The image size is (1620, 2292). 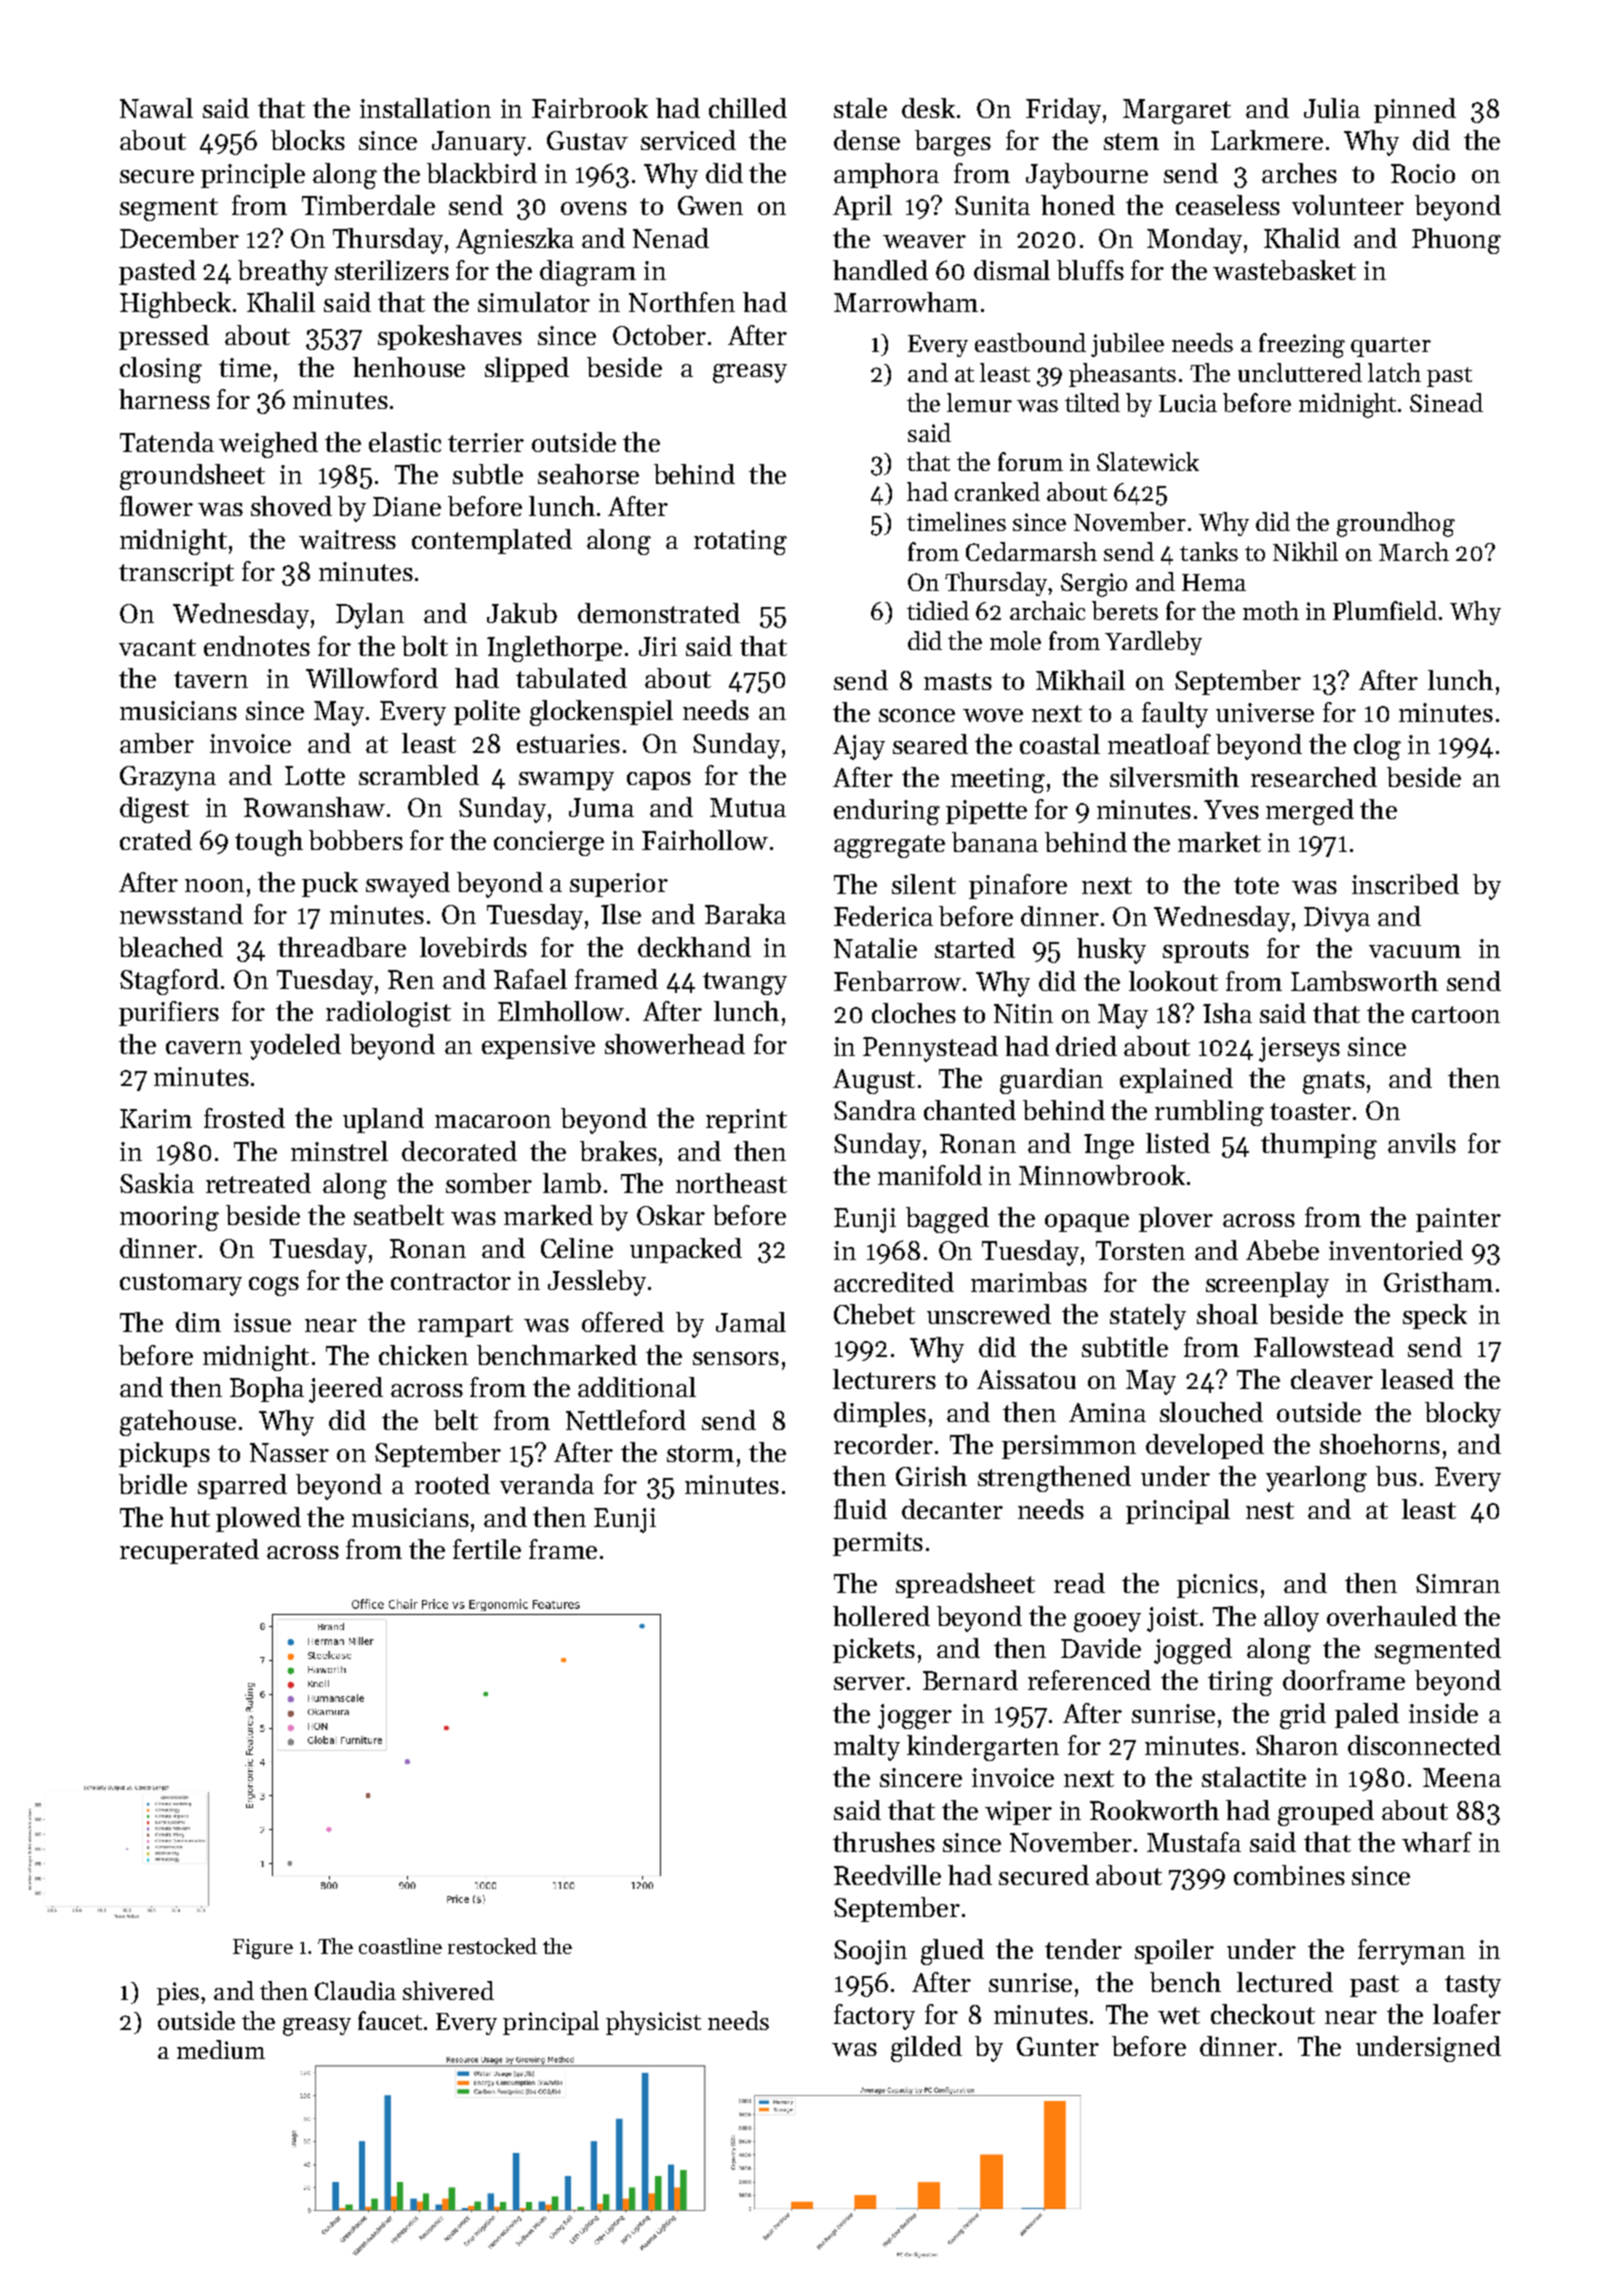 I want to click on pinned, so click(x=1415, y=110).
